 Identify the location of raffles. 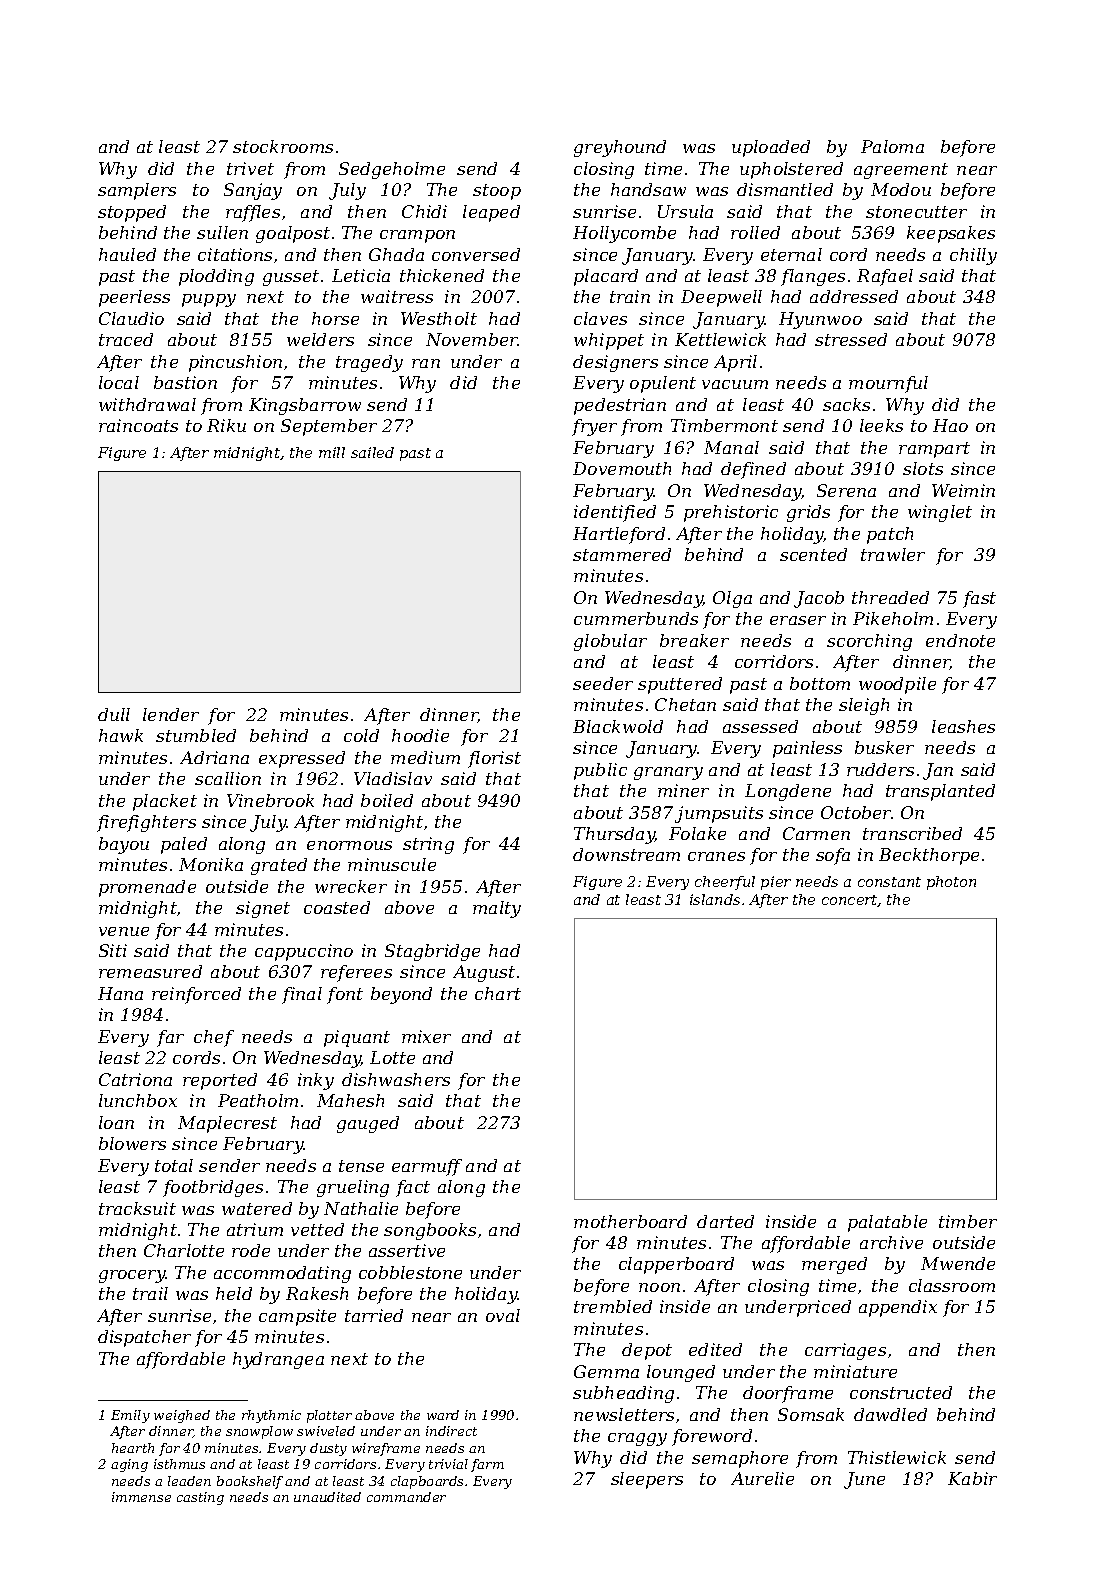
(253, 213).
